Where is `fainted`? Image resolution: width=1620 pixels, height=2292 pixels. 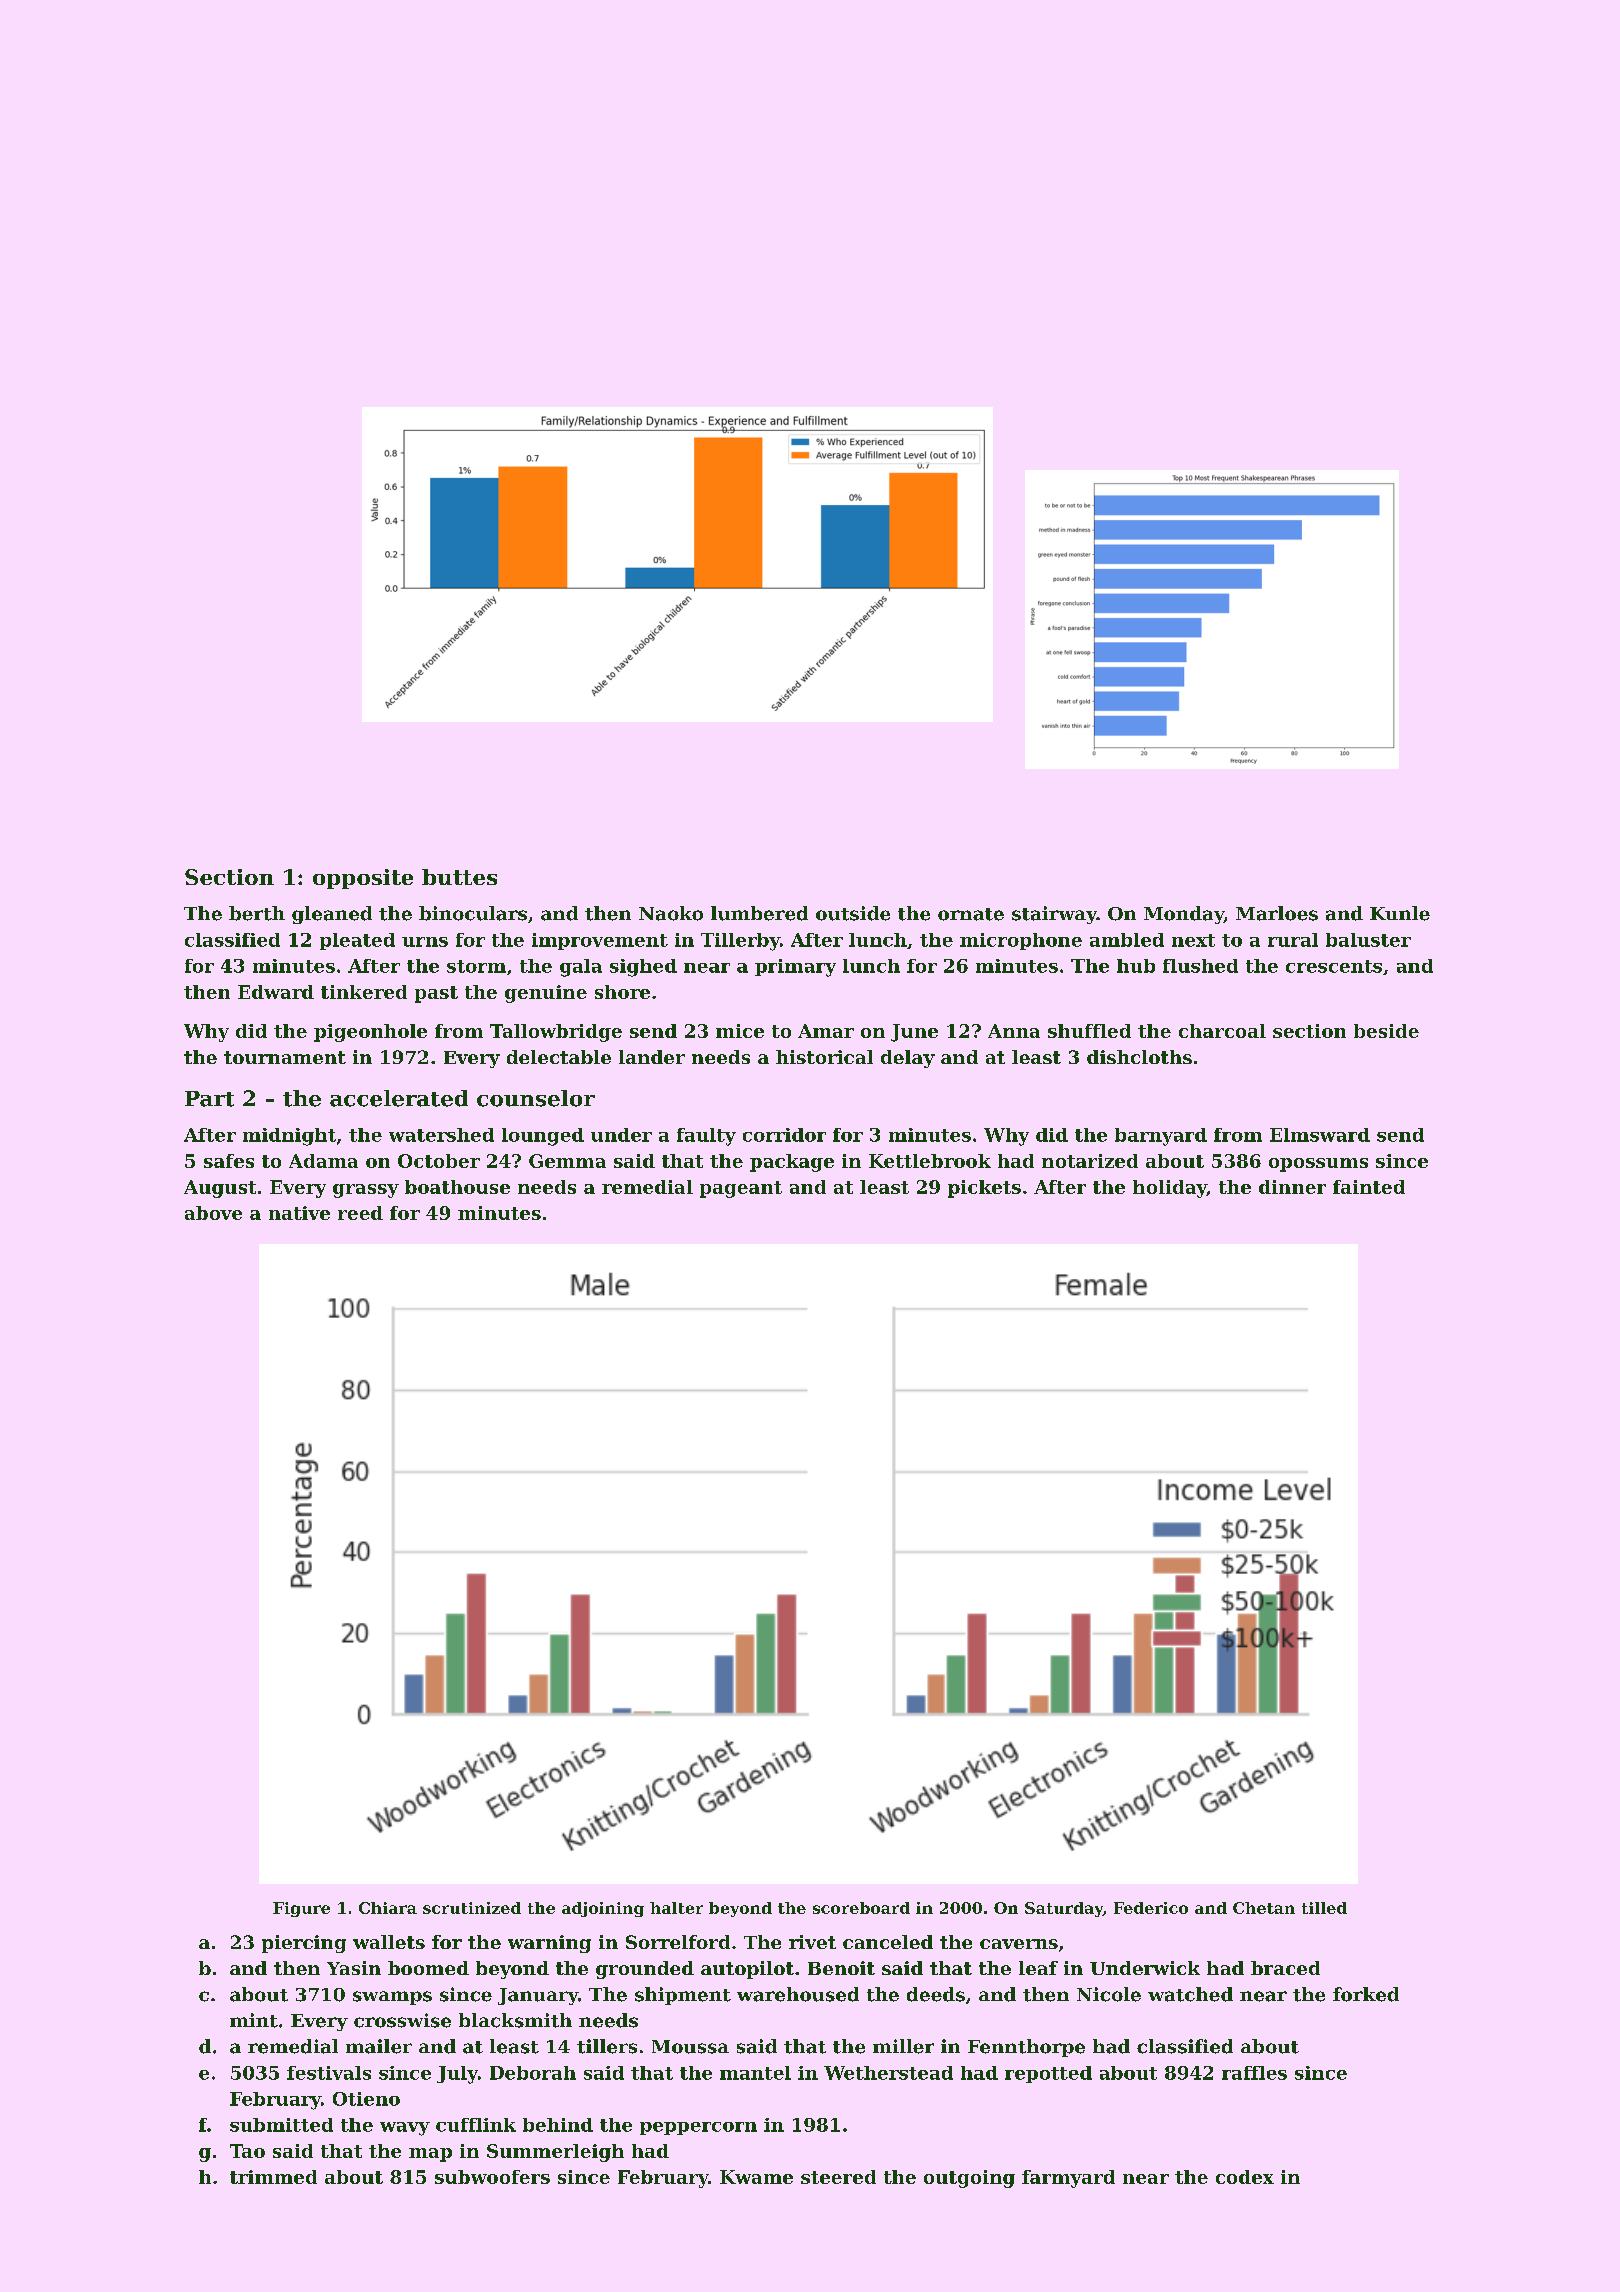 fainted is located at coordinates (1369, 1187).
